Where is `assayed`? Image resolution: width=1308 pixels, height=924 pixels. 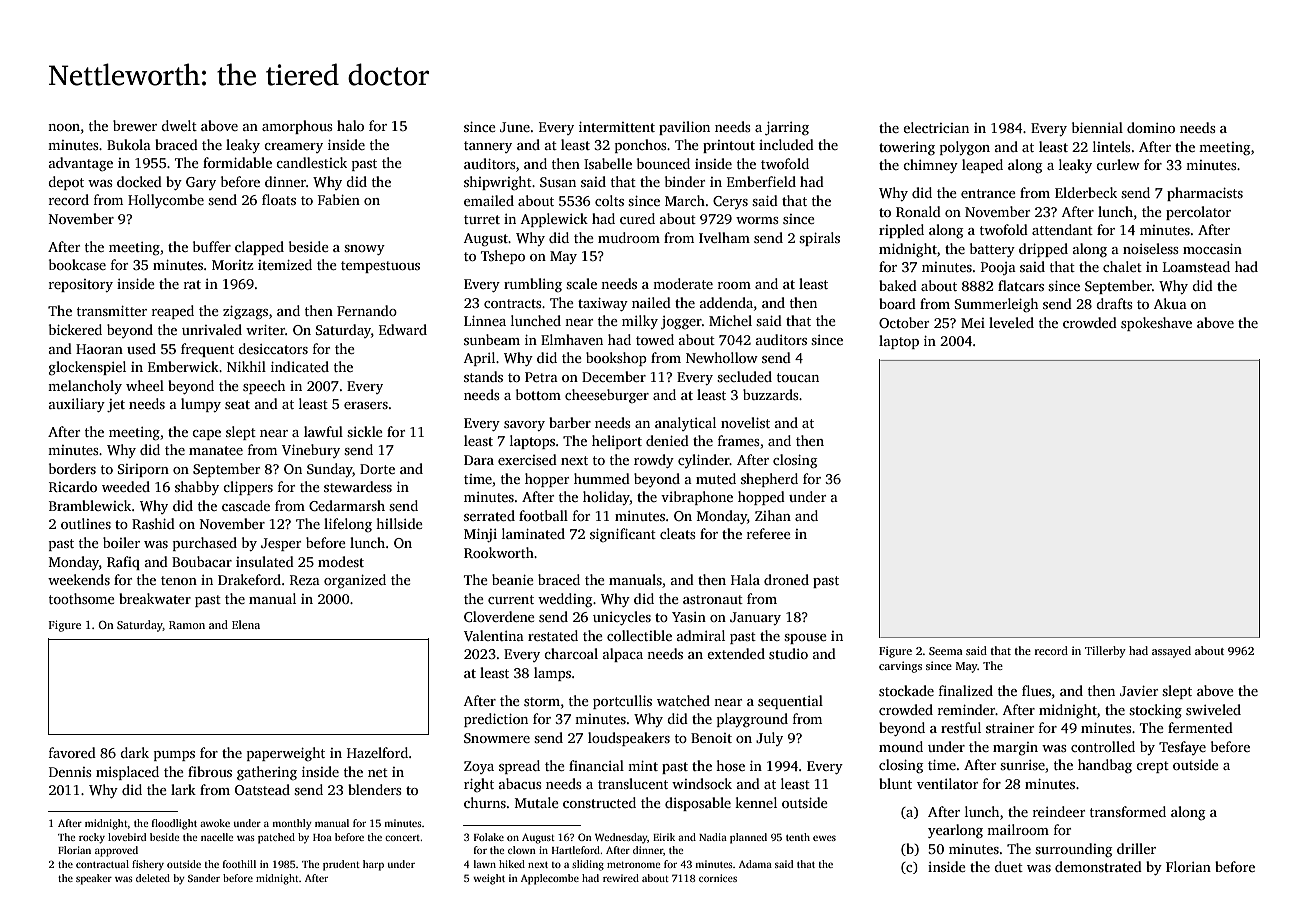 assayed is located at coordinates (1171, 652).
